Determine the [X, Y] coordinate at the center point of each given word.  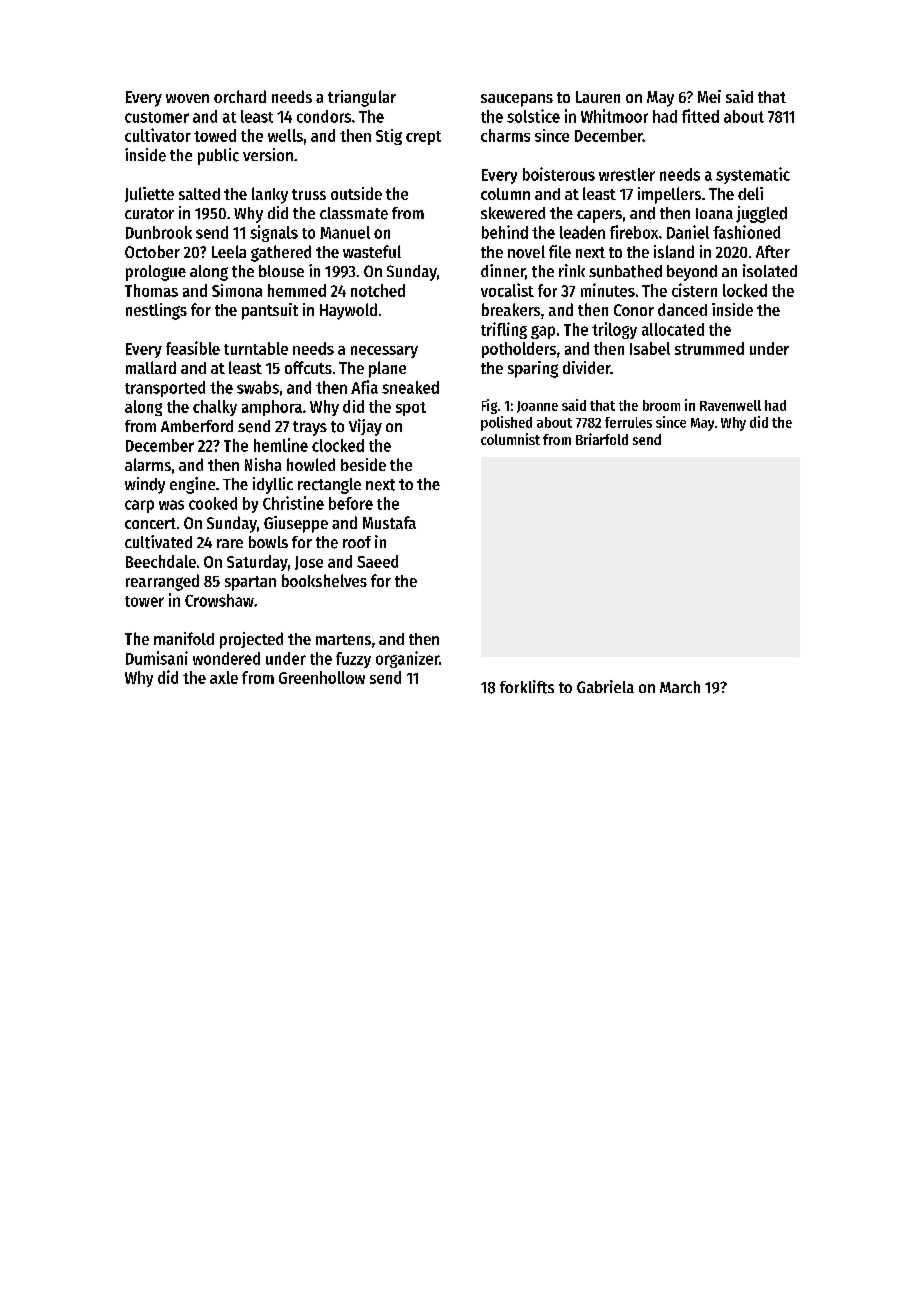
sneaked [410, 387]
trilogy [614, 330]
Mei [709, 96]
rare [230, 543]
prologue [156, 273]
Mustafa [389, 522]
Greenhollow [322, 677]
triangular [362, 98]
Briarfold [602, 439]
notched [378, 290]
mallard [151, 367]
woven [187, 98]
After [773, 251]
